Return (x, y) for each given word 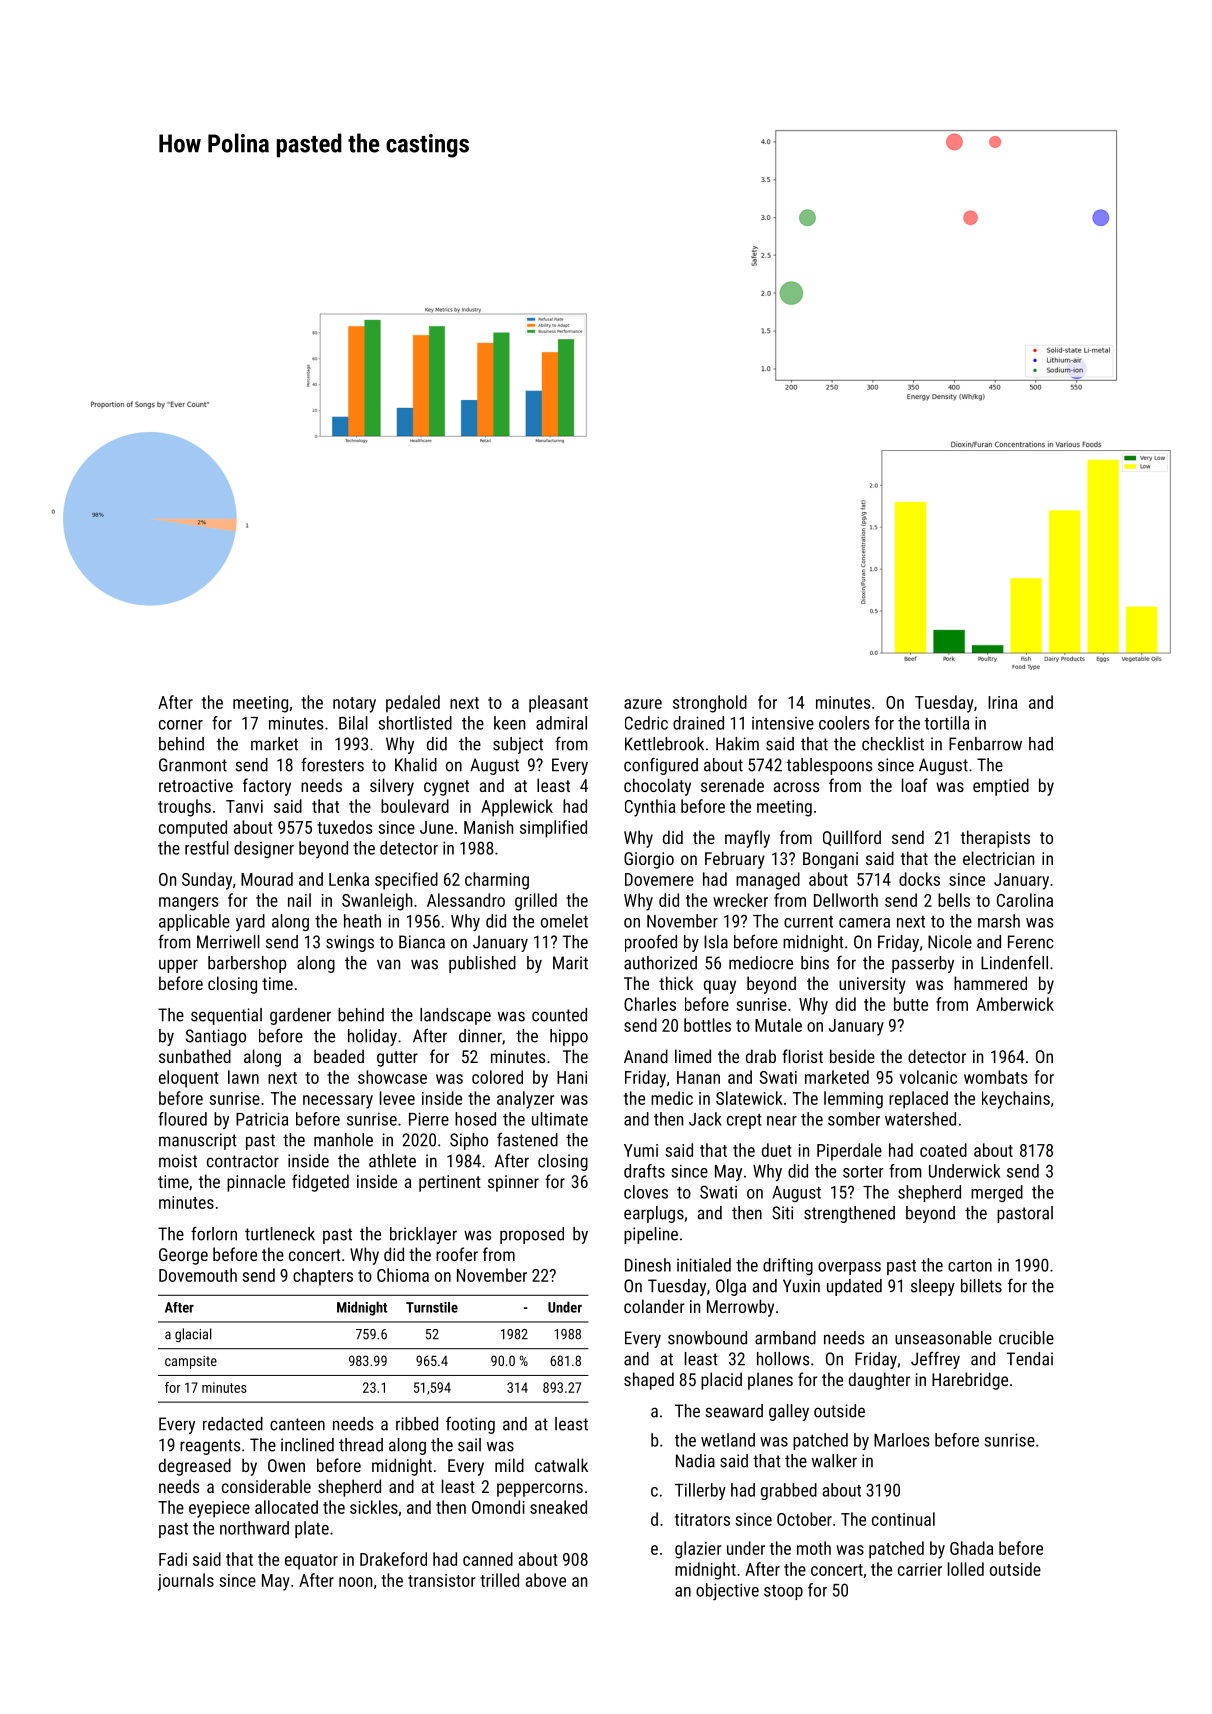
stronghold (710, 704)
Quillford (852, 838)
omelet (564, 921)
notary (354, 705)
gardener (300, 1016)
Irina (1002, 702)
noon (355, 1582)
